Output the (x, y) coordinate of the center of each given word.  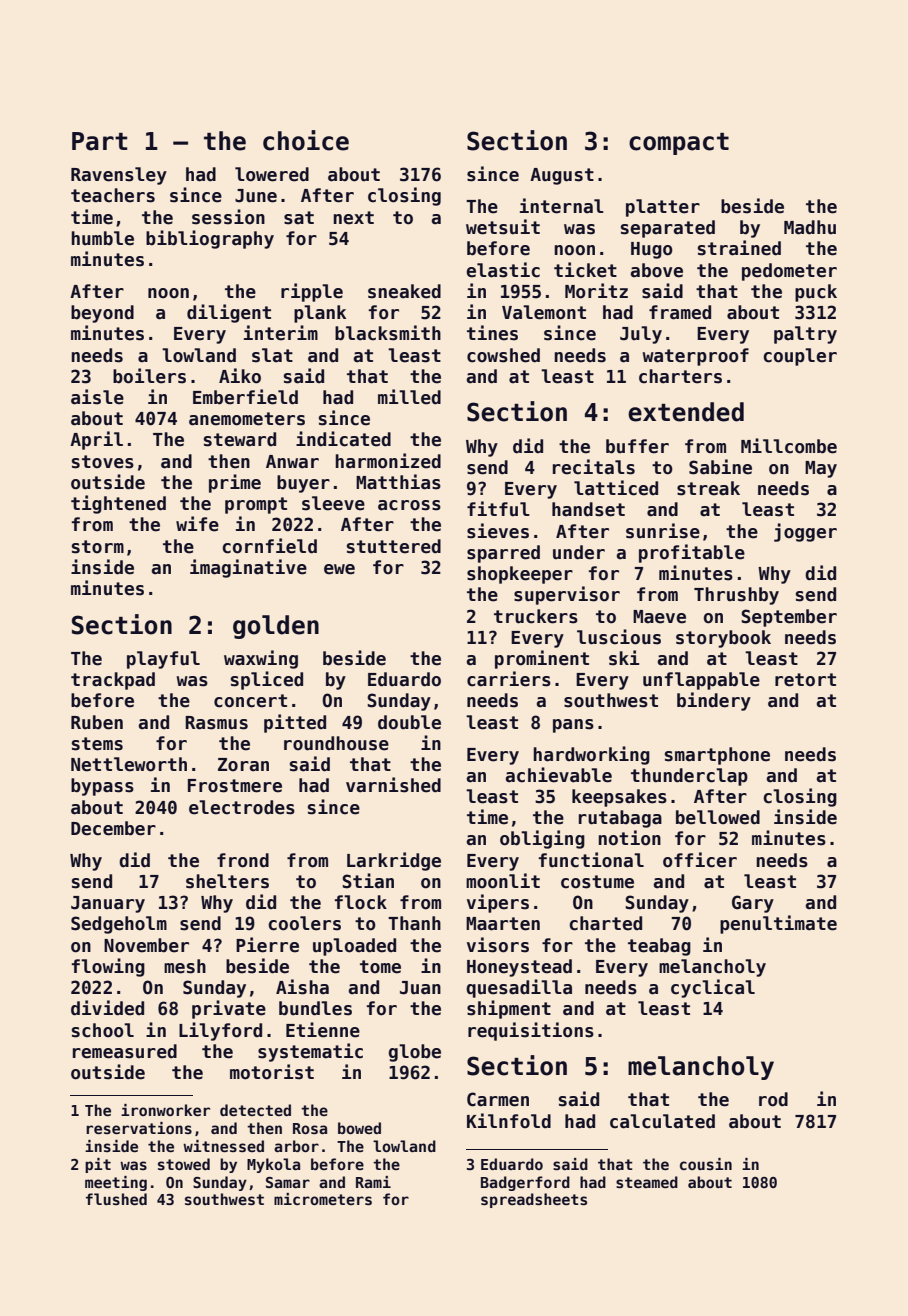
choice (306, 140)
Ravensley (119, 176)
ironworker (165, 1110)
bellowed (718, 817)
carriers (509, 679)
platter (663, 208)
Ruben (97, 722)
